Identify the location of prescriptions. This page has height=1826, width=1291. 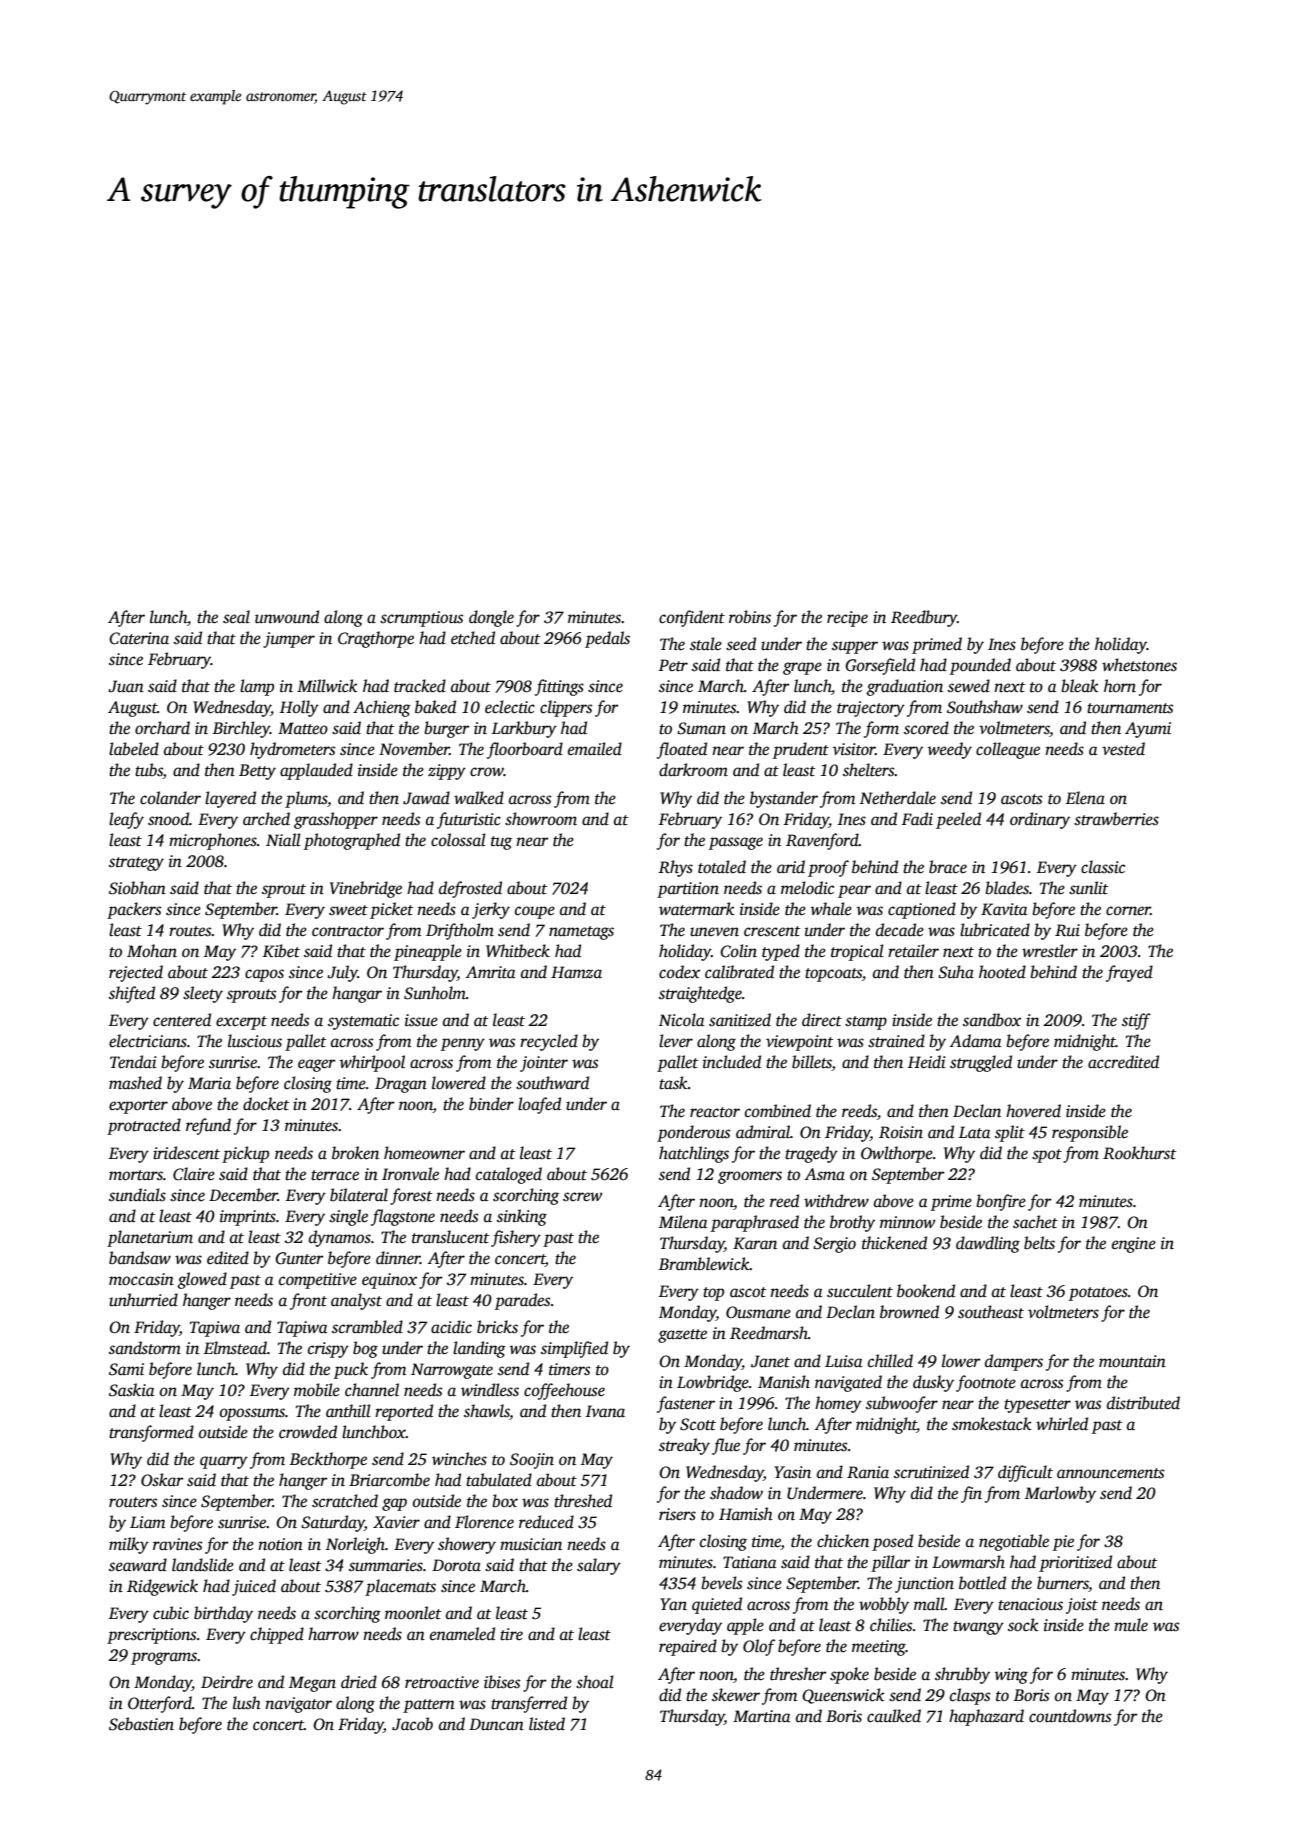
(151, 1636).
